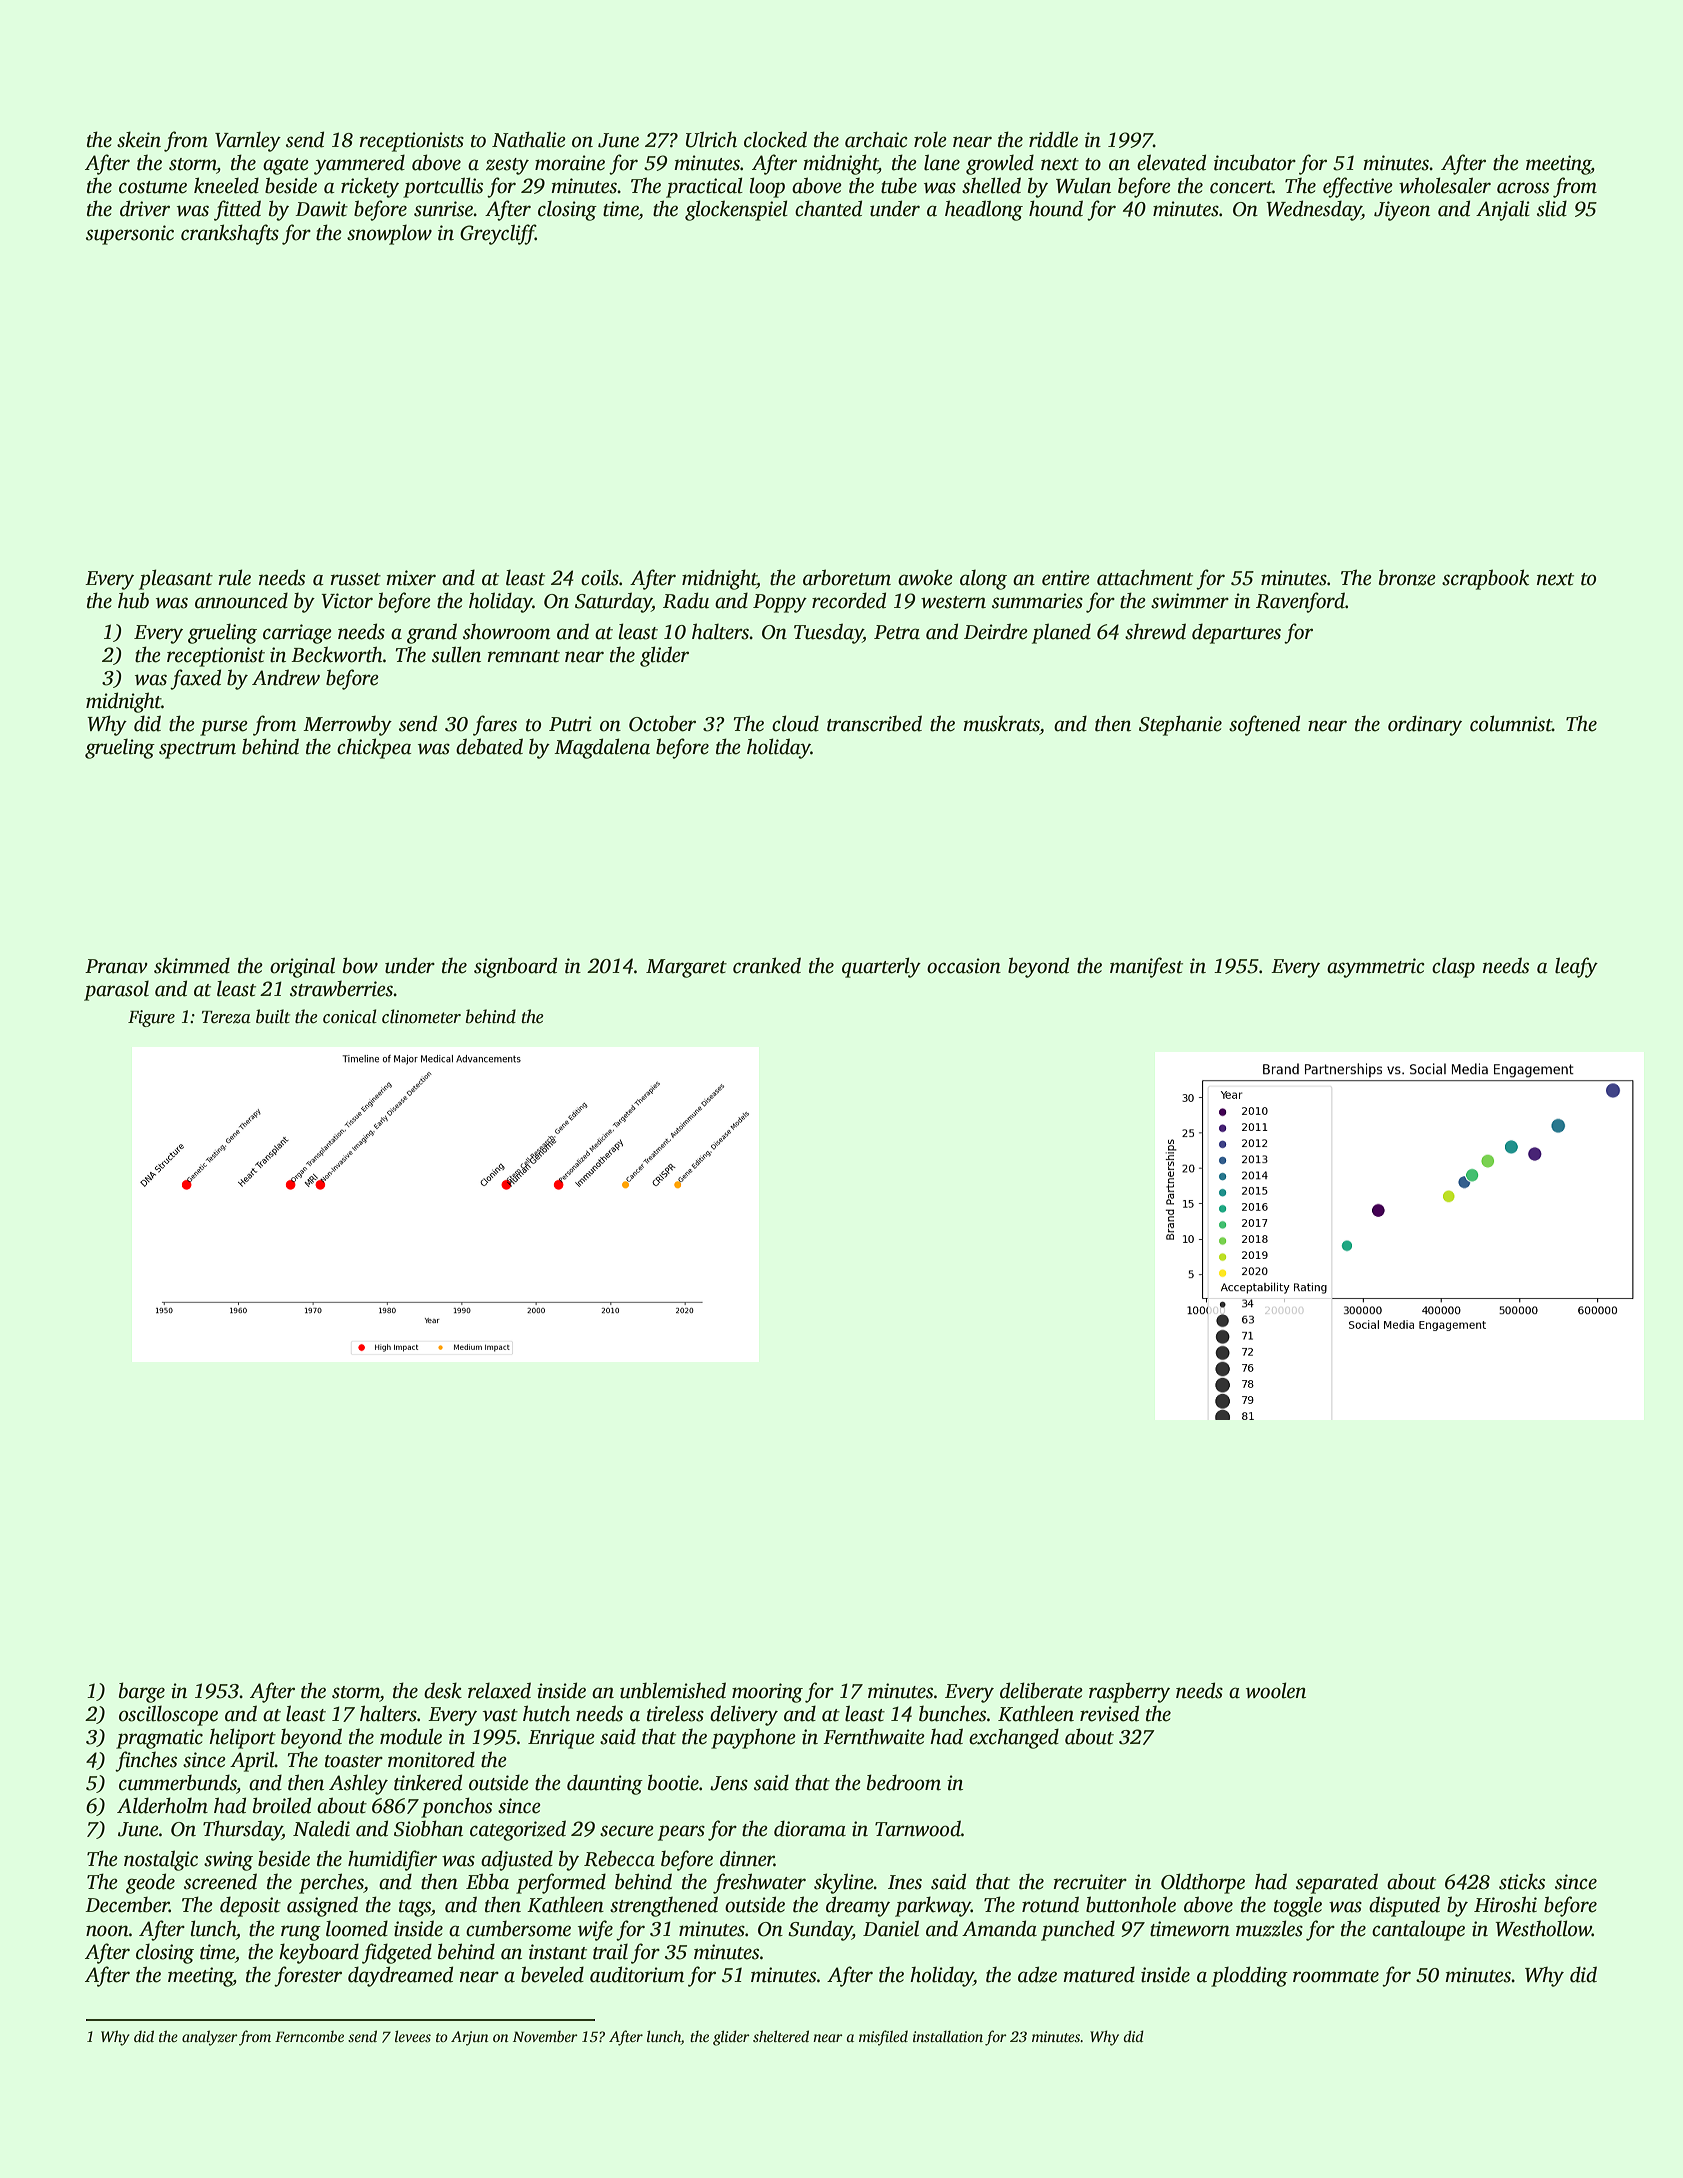  Describe the element at coordinates (1511, 723) in the image. I see `columnist` at that location.
